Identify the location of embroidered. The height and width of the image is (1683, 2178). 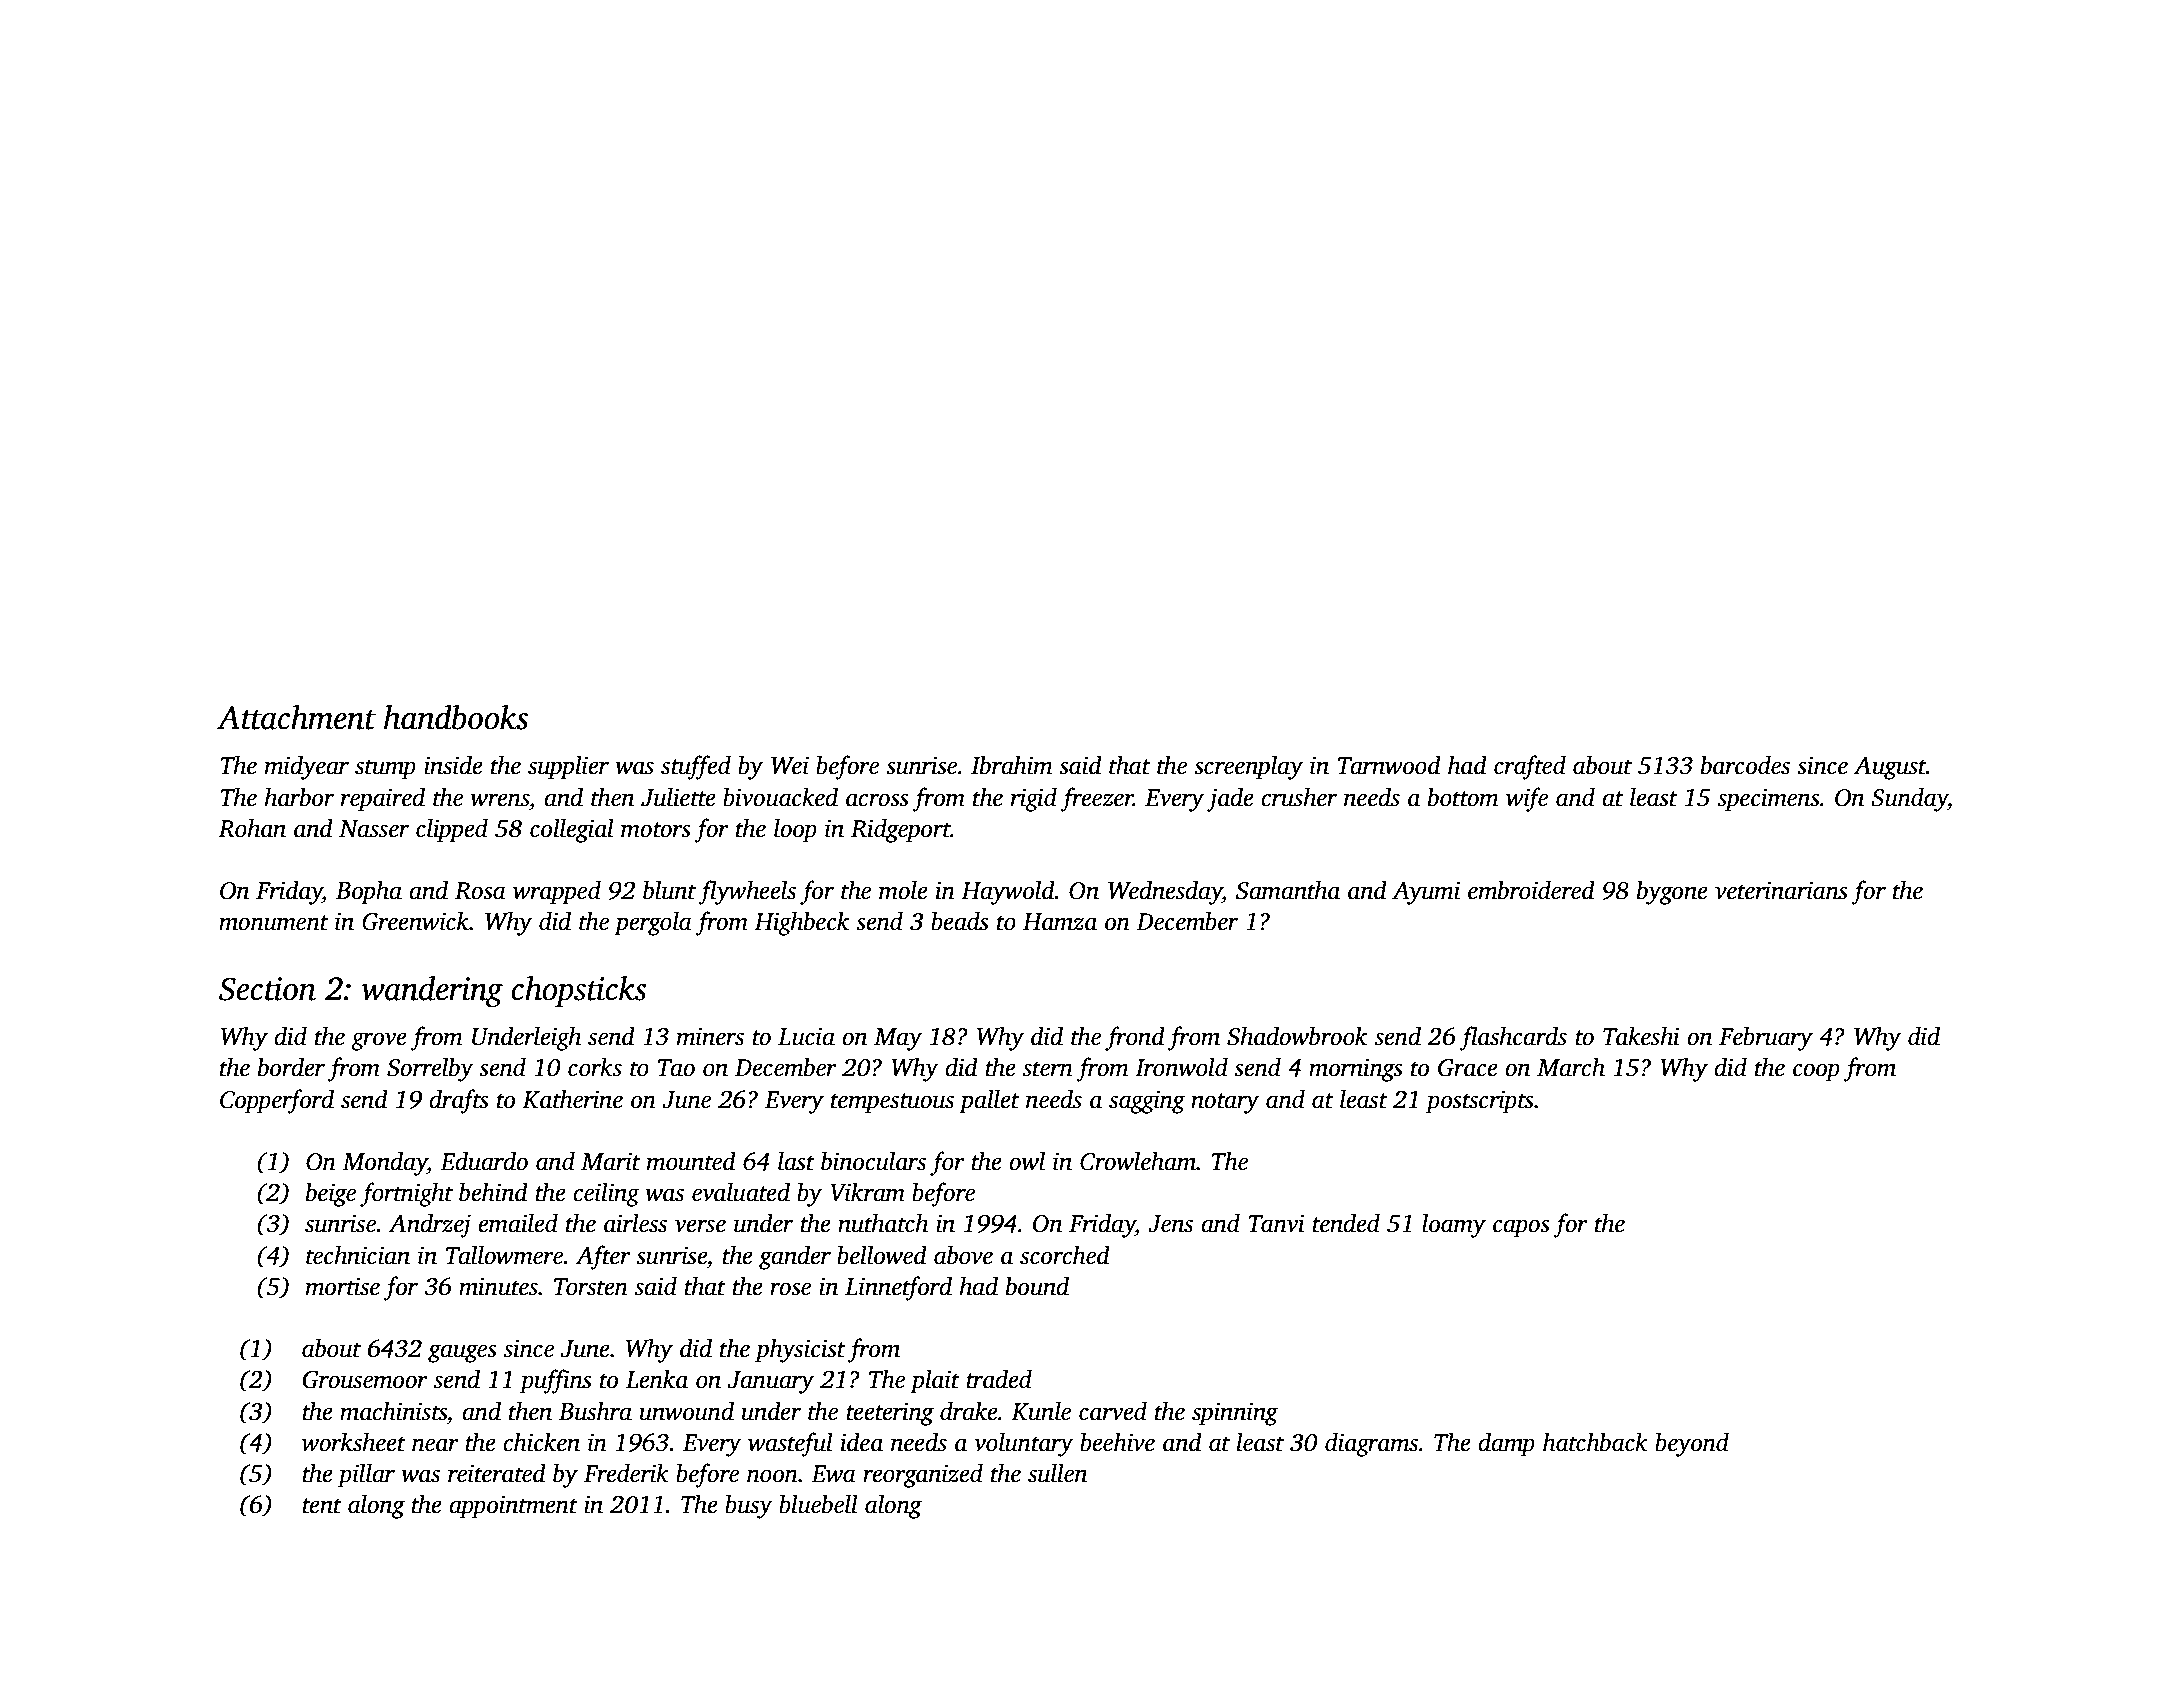
(1531, 890).
